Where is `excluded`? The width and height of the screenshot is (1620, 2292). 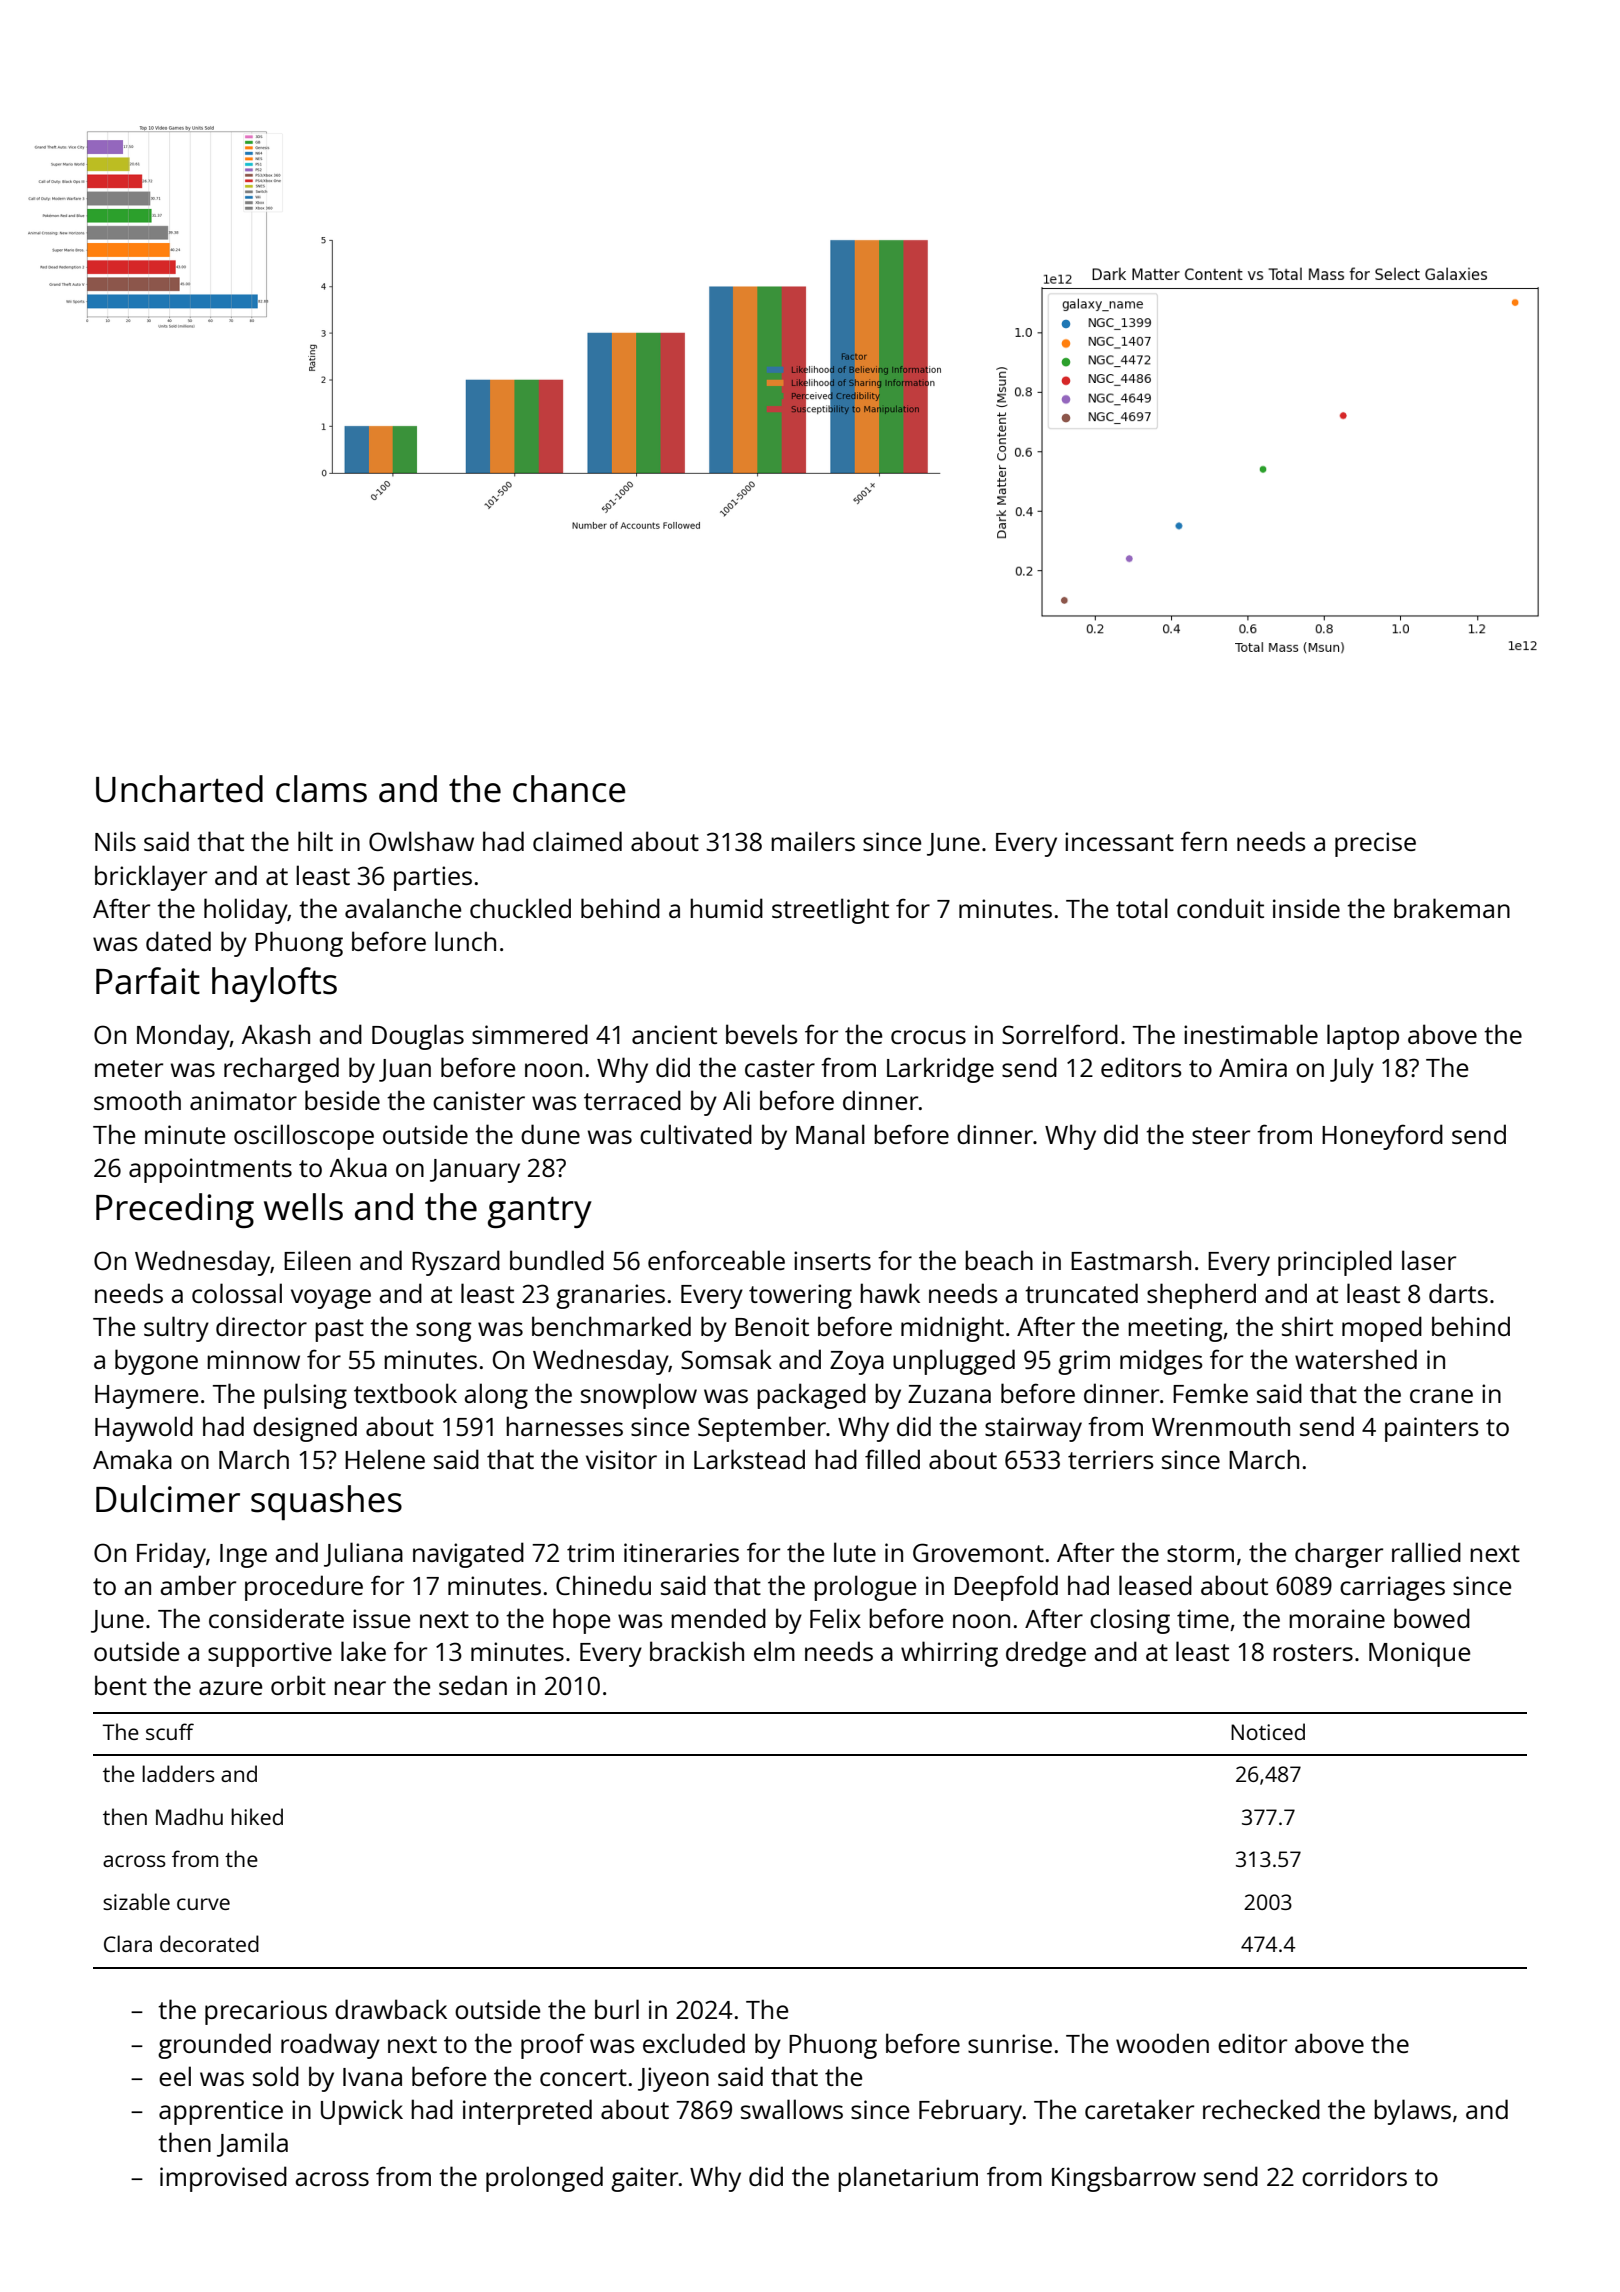
excluded is located at coordinates (694, 2043).
